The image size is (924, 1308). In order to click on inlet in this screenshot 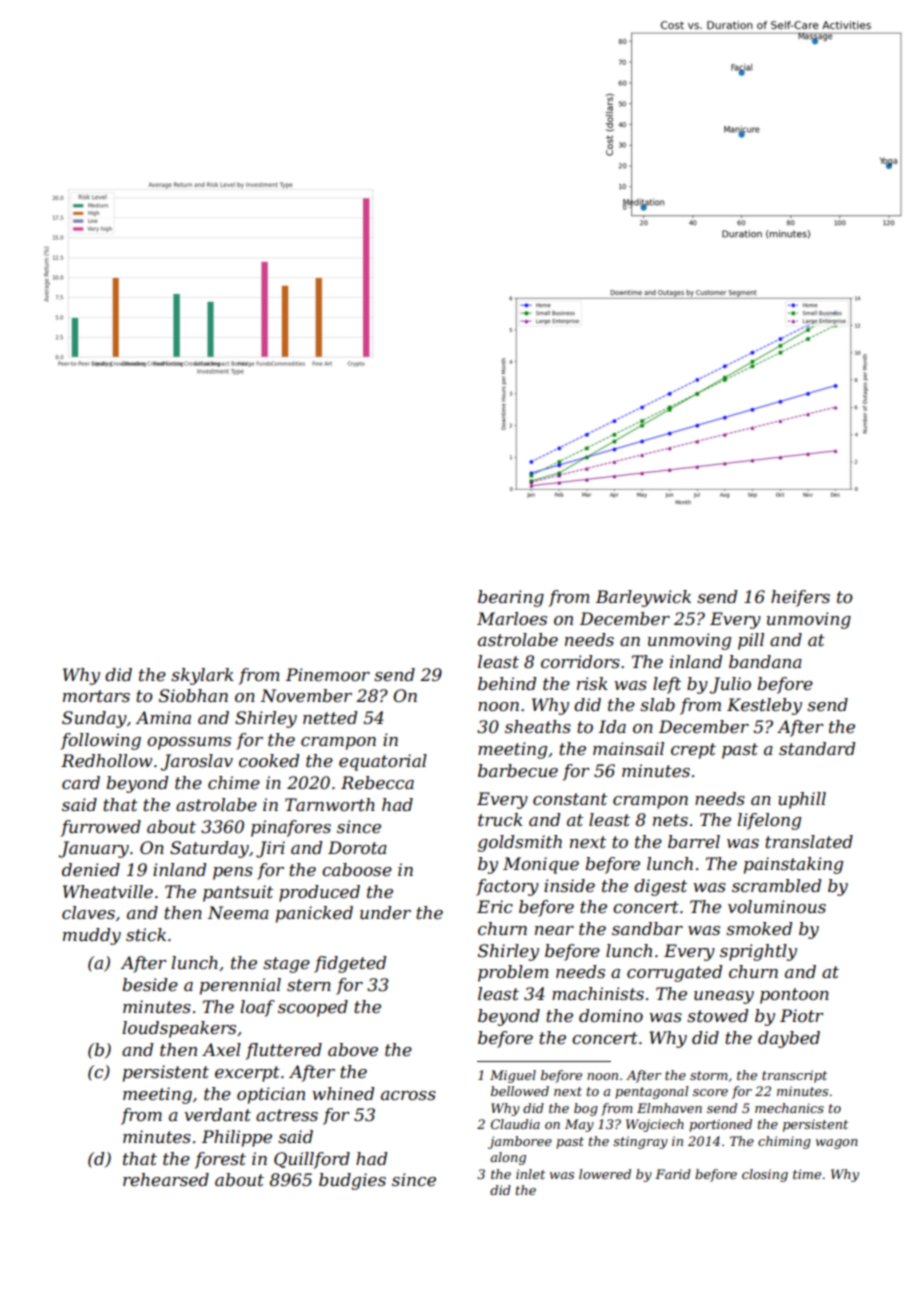, I will do `click(530, 1174)`.
